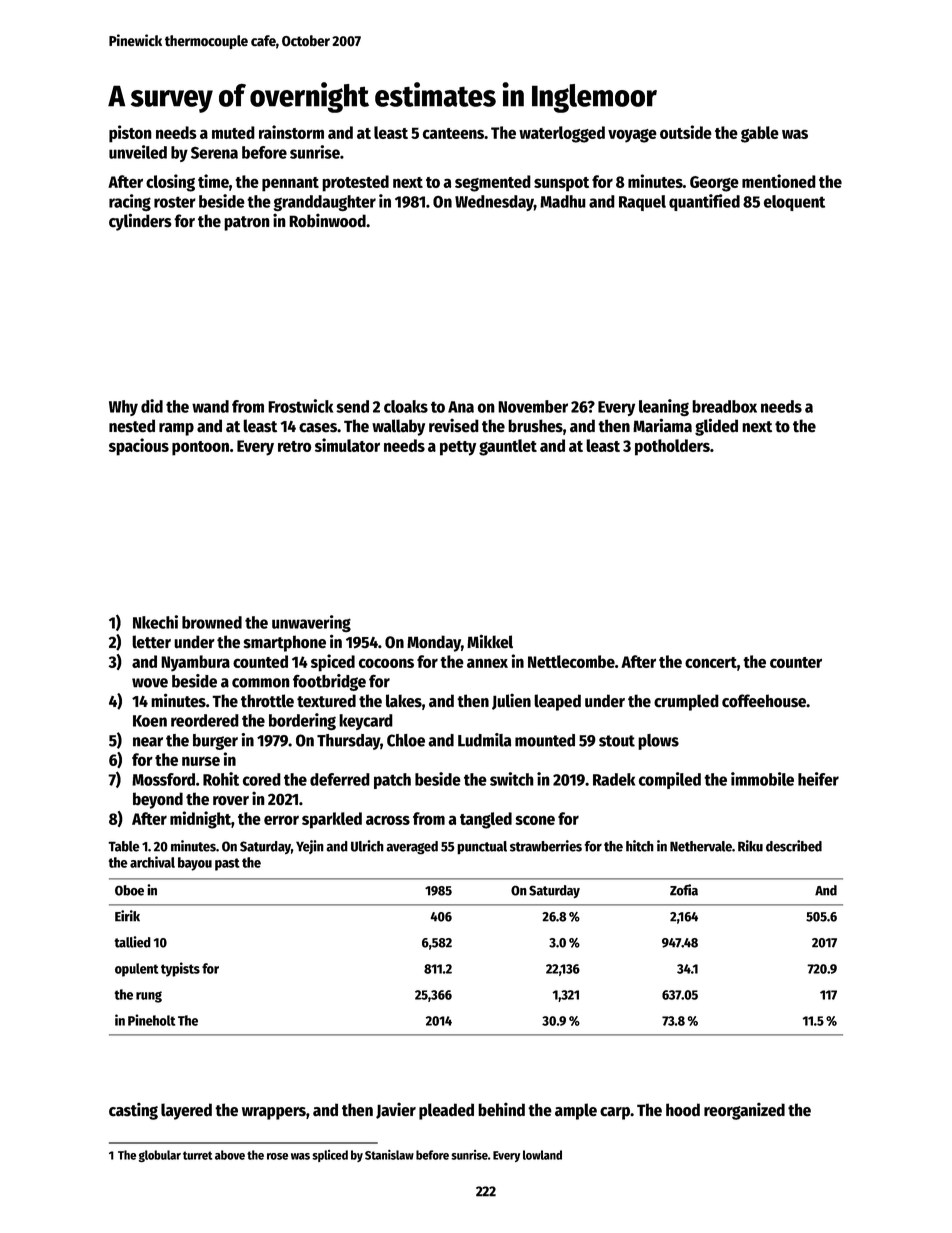 The width and height of the image is (952, 1233). What do you see at coordinates (132, 942) in the image?
I see `tallied` at bounding box center [132, 942].
